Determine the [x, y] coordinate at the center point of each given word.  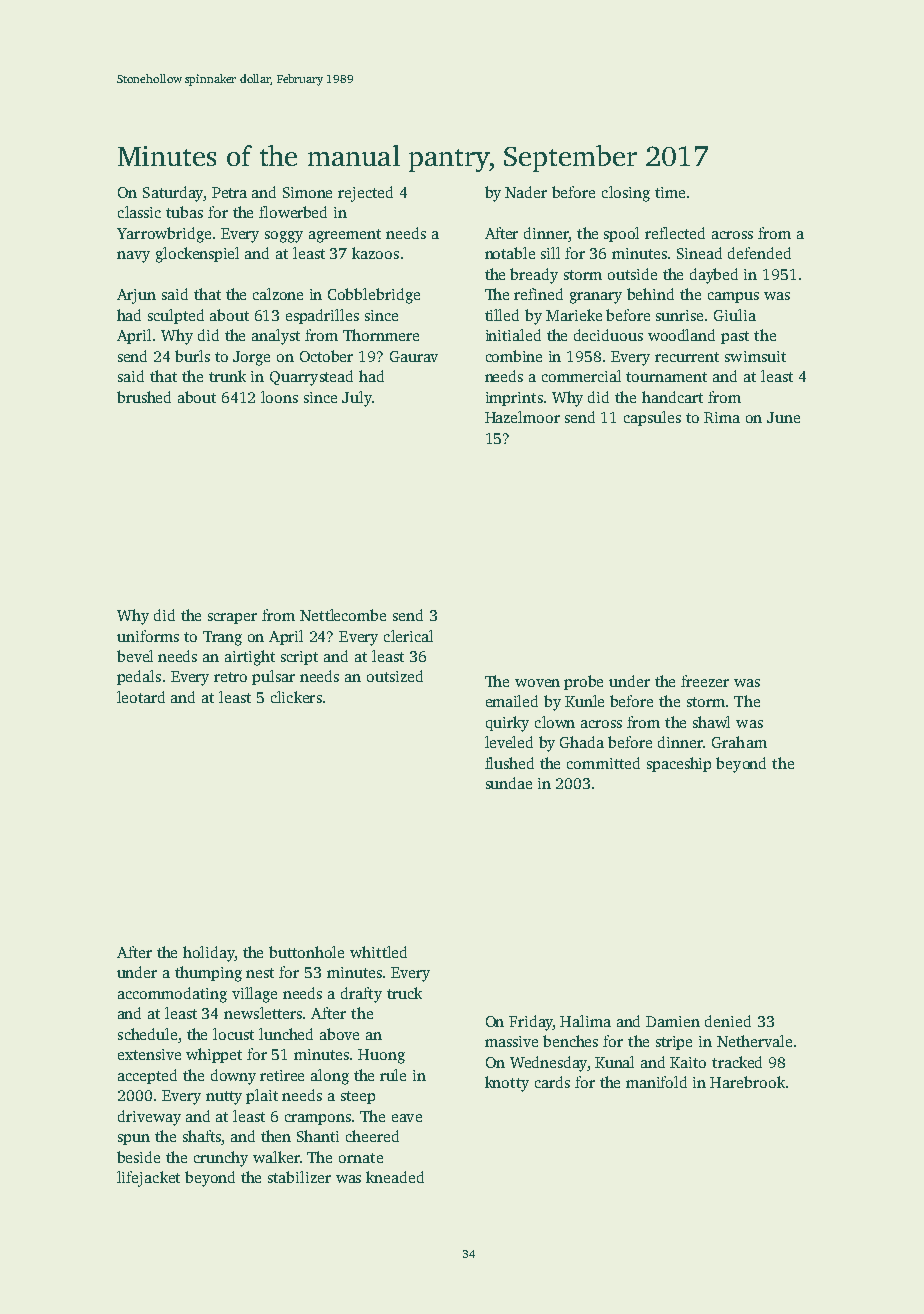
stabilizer [299, 1177]
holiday [209, 954]
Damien [673, 1021]
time [670, 192]
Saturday [173, 194]
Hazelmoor [522, 417]
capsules [652, 418]
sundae [509, 783]
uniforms [148, 636]
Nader [526, 192]
